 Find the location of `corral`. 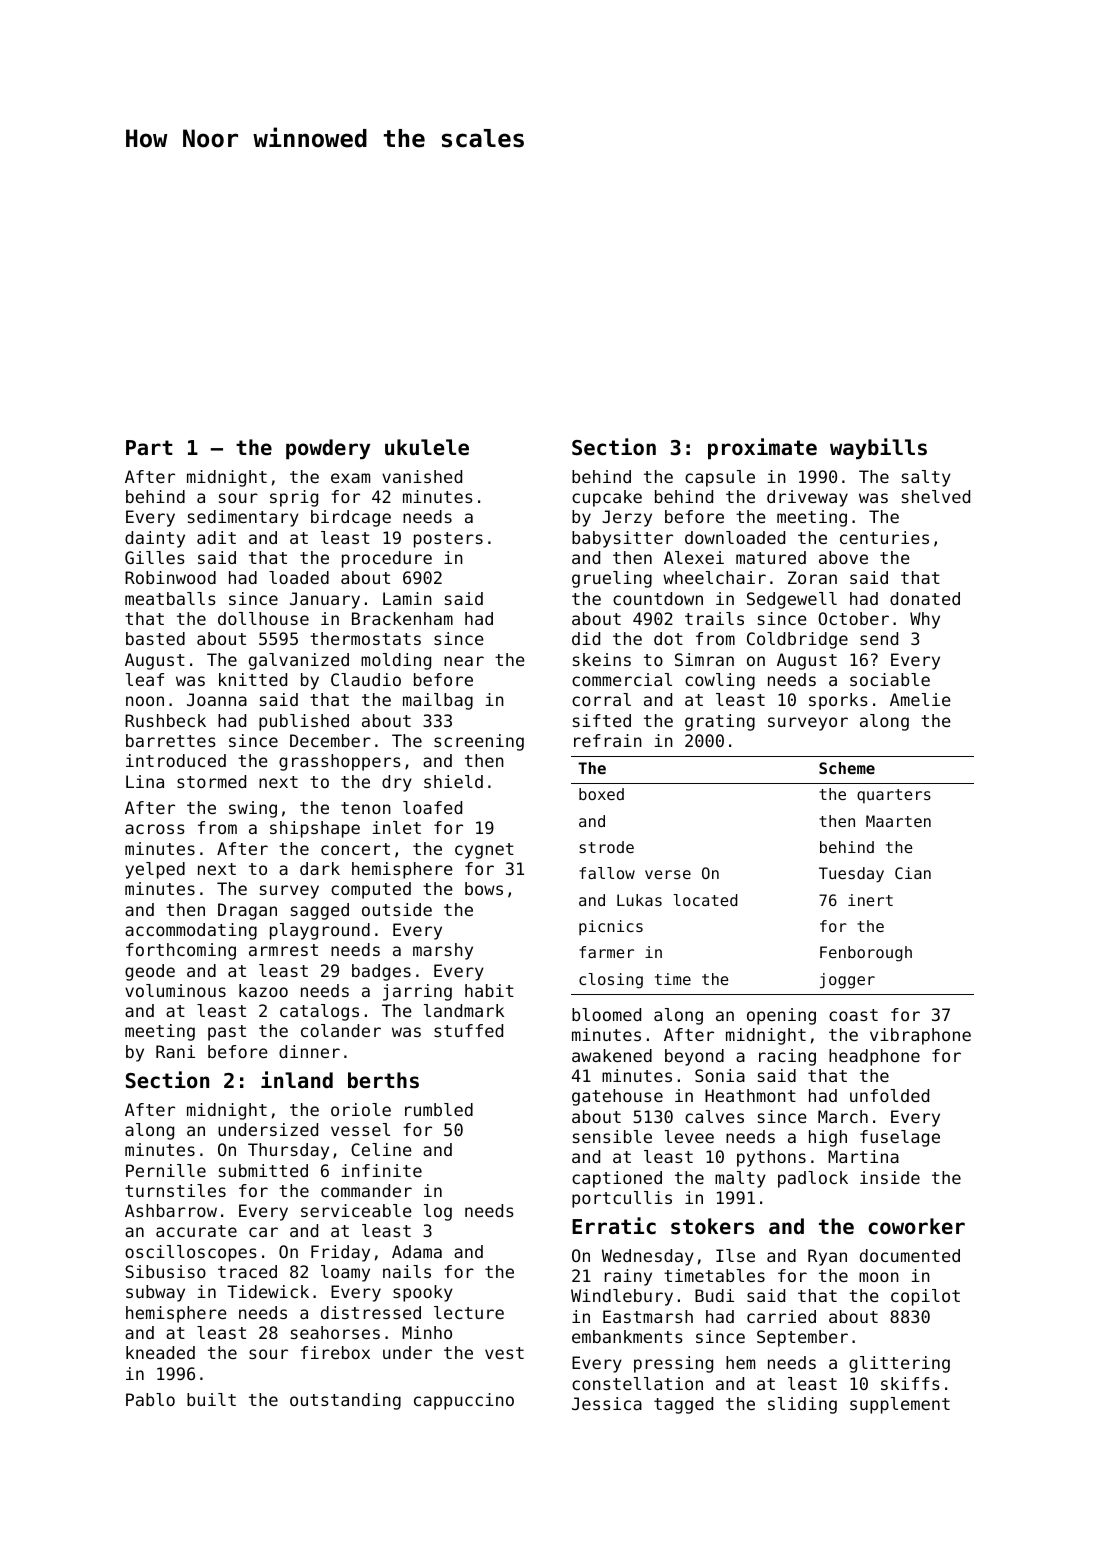

corral is located at coordinates (601, 699).
